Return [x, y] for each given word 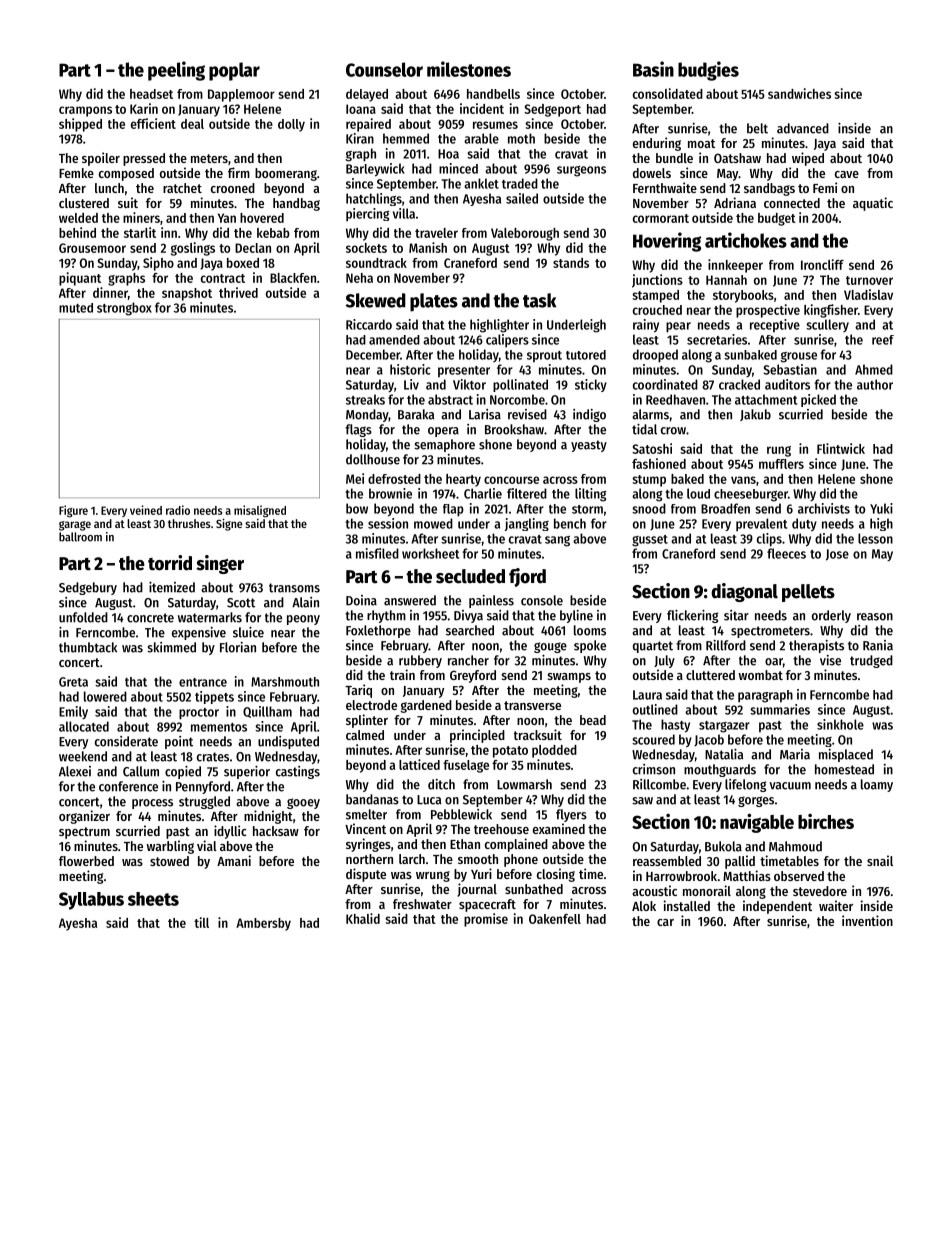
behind [77, 232]
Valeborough [525, 234]
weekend [83, 756]
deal [192, 124]
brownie [390, 493]
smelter [366, 814]
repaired [368, 125]
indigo [589, 415]
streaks [365, 399]
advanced [803, 128]
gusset [650, 541]
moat [701, 143]
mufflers [781, 464]
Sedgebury [88, 588]
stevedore [820, 891]
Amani [234, 860]
